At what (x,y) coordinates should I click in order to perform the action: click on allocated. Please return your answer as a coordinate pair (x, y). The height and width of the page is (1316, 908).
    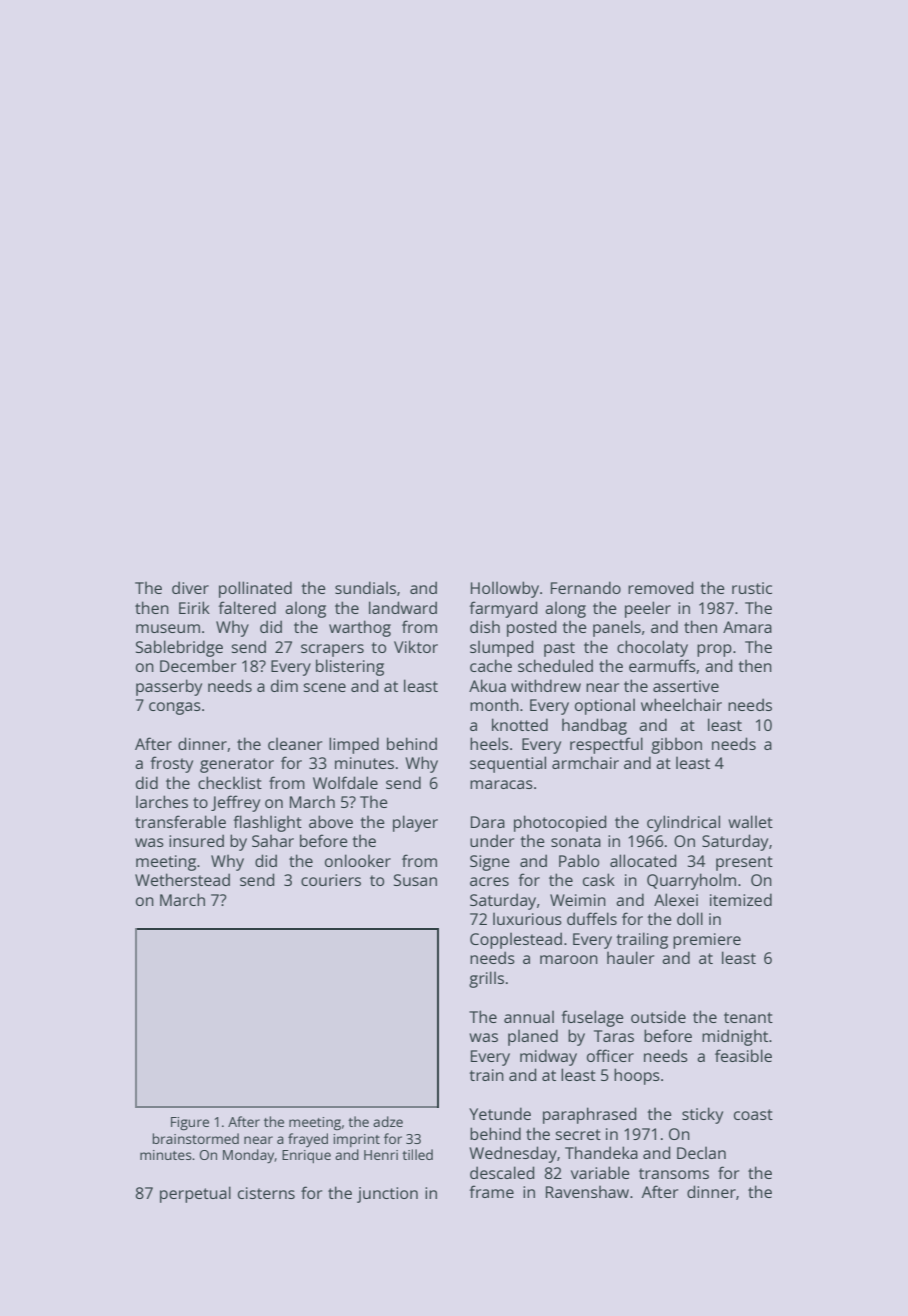
    Looking at the image, I should click on (643, 860).
